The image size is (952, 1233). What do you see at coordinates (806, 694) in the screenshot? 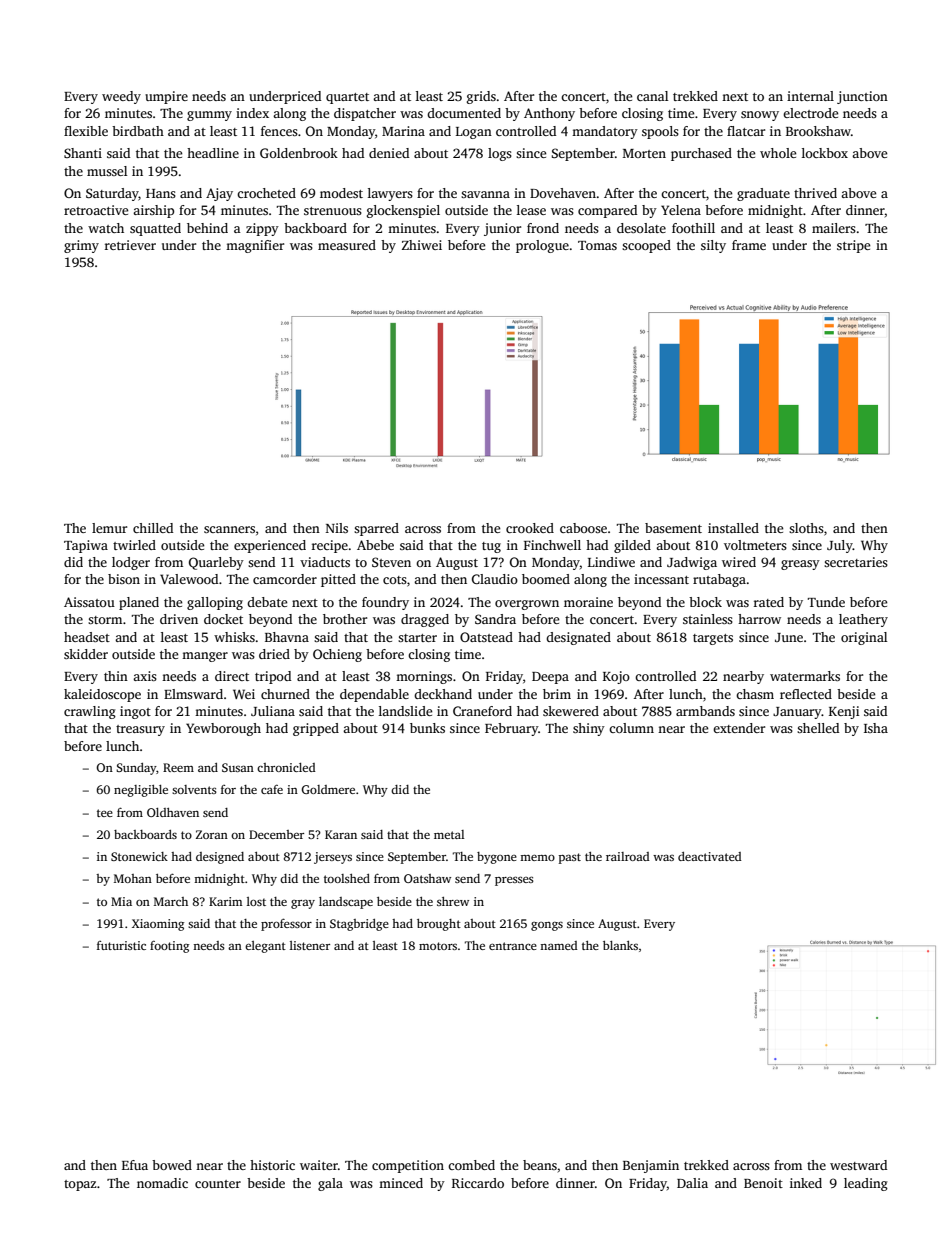
I see `reflected` at bounding box center [806, 694].
